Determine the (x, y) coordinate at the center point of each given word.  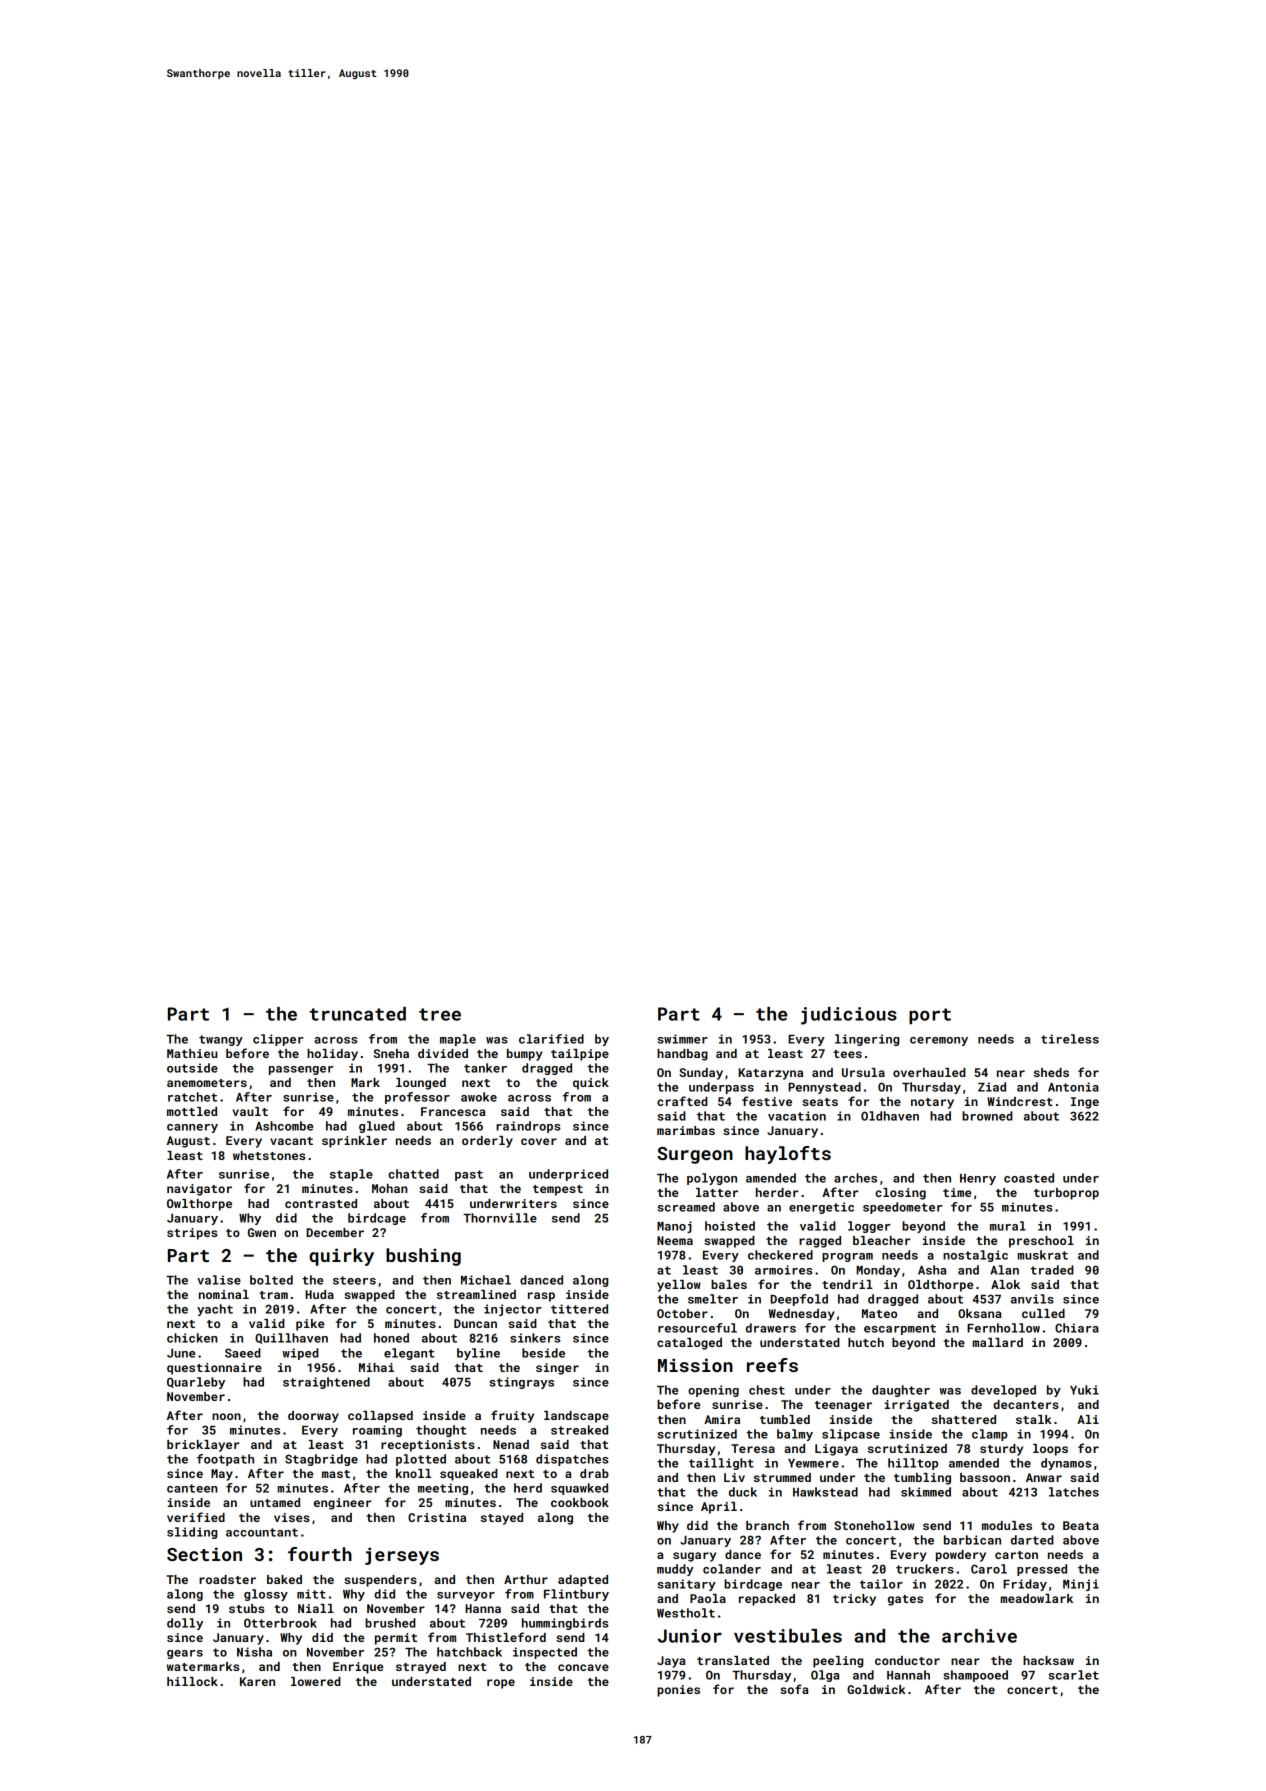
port (930, 1016)
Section (204, 1554)
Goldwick (876, 1689)
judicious (849, 1016)
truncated (358, 1014)
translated (733, 1660)
